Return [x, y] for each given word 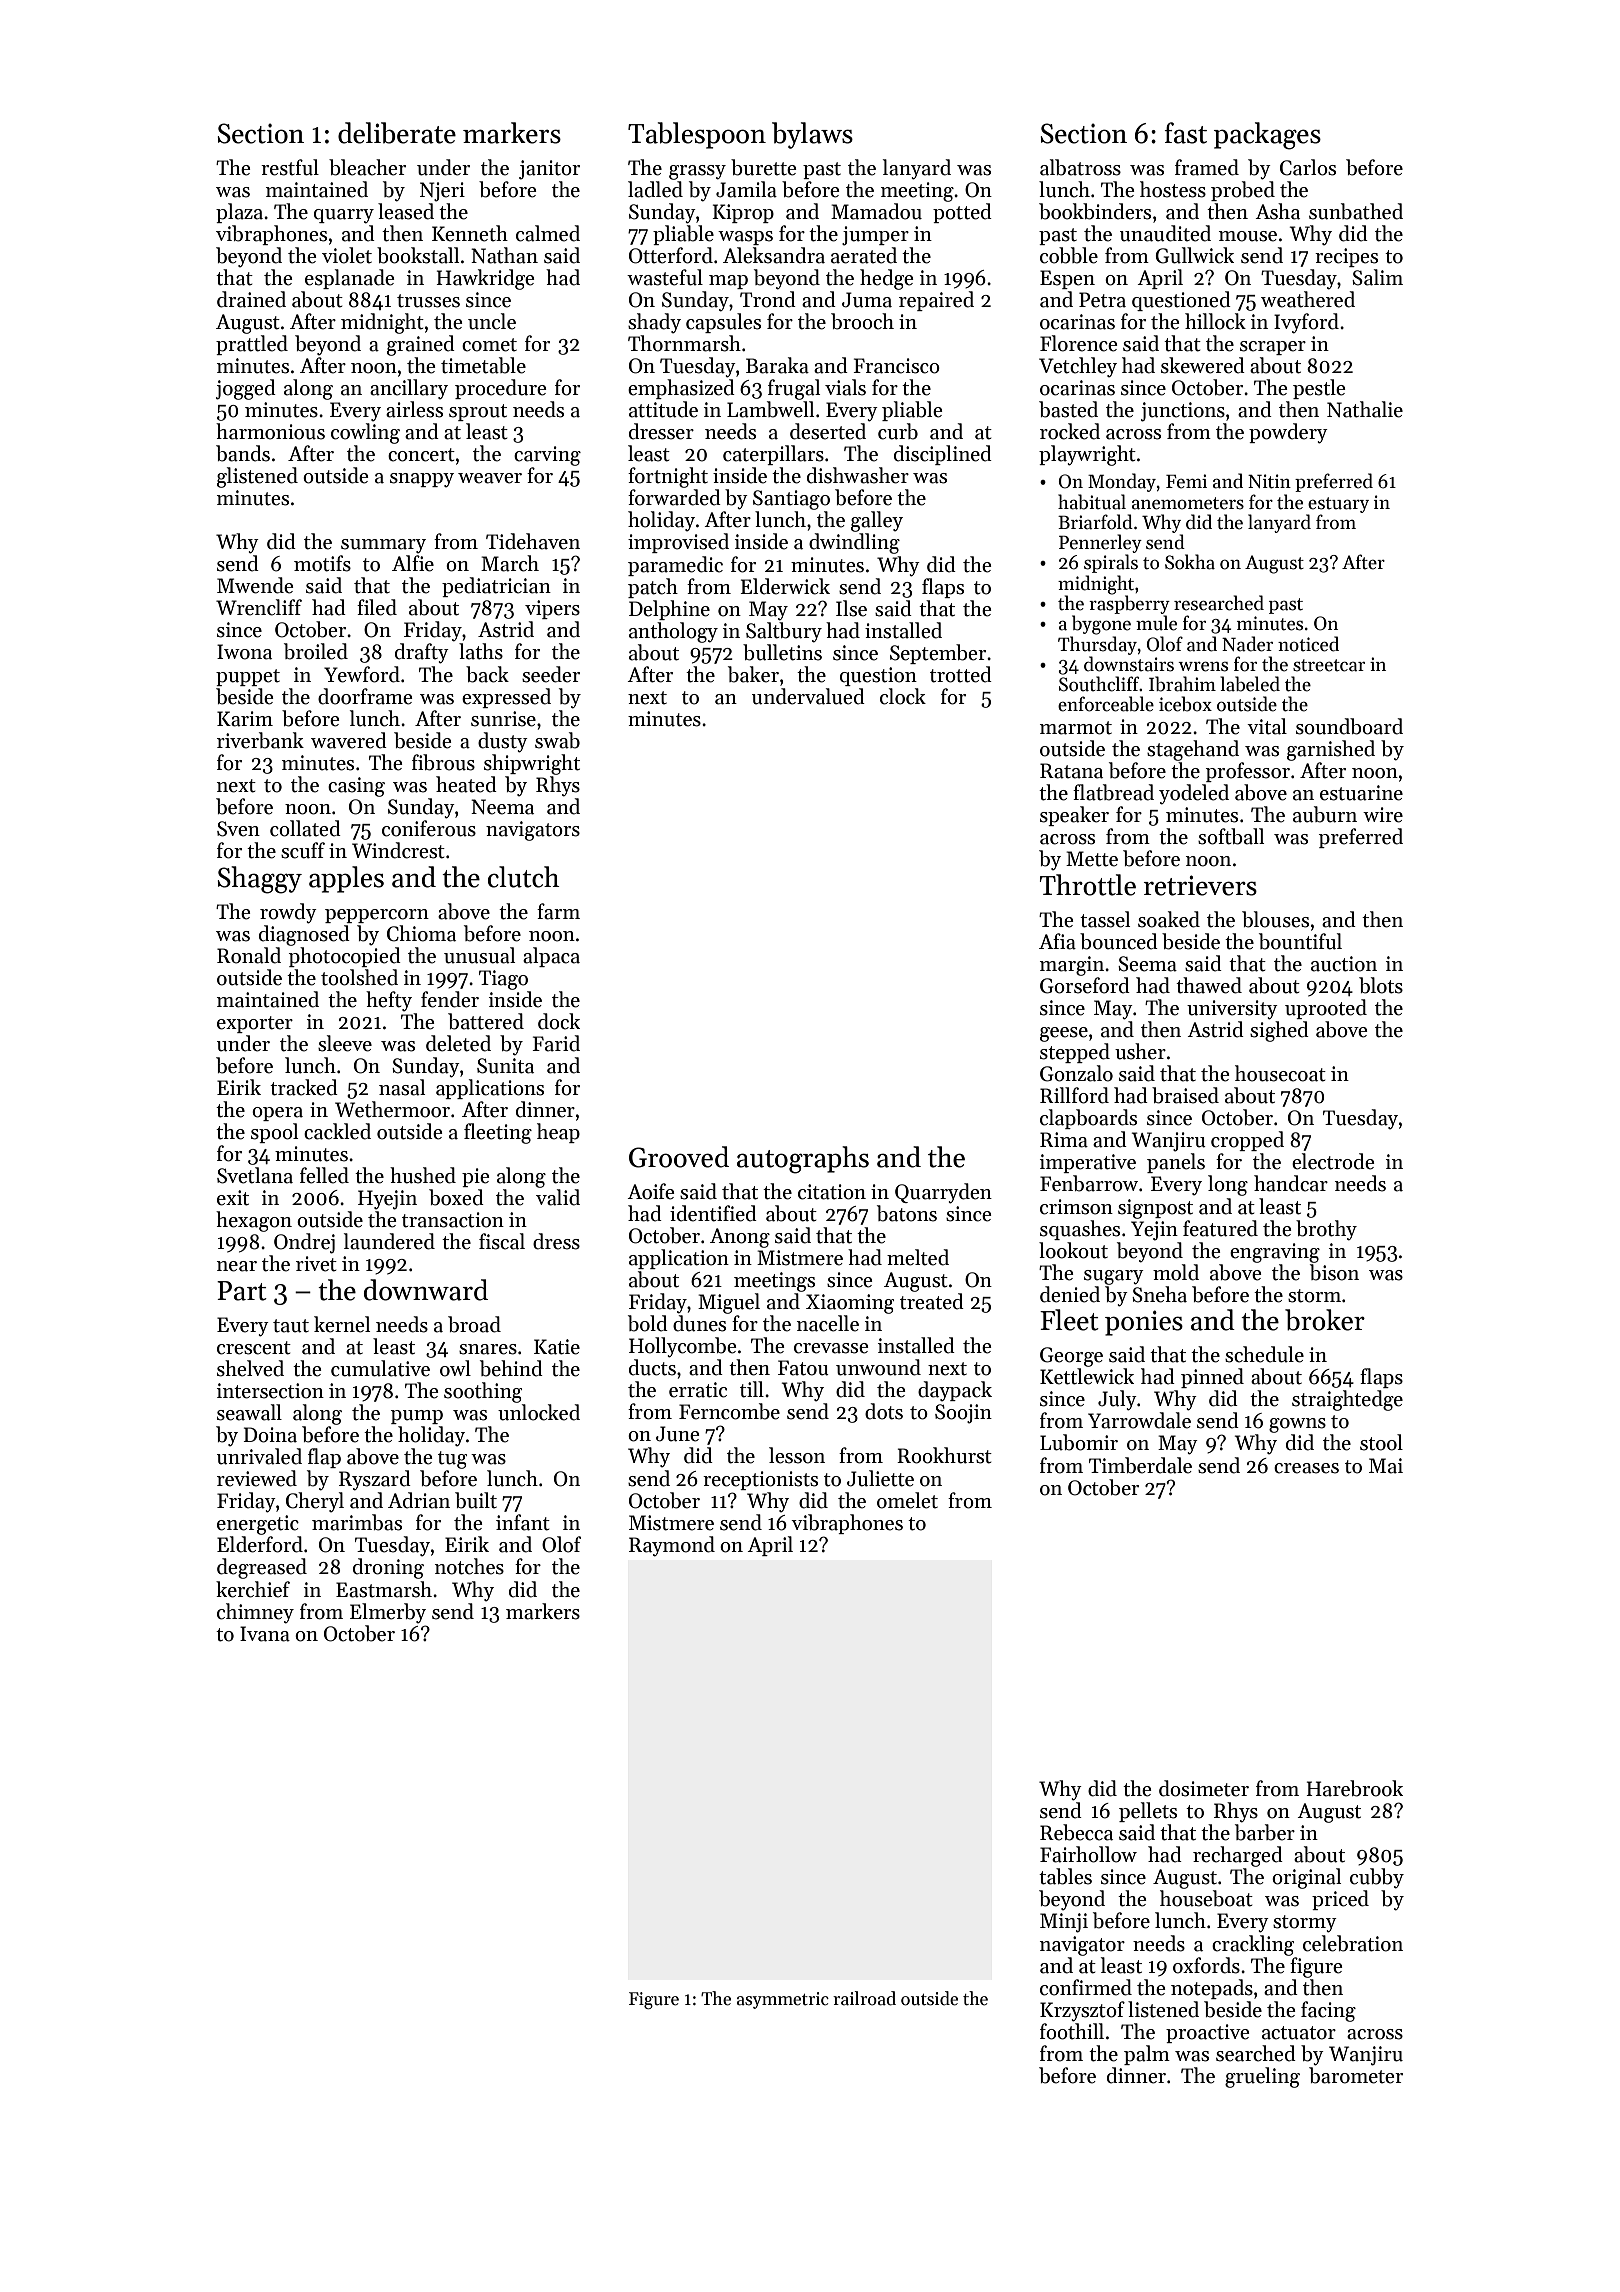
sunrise [503, 719]
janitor [549, 170]
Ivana [265, 1634]
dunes [699, 1323]
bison [1334, 1272]
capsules [723, 323]
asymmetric [783, 2000]
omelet [907, 1500]
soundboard [1349, 726]
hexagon [254, 1221]
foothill [1072, 2031]
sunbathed [1356, 211]
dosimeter [1204, 1788]
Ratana [1071, 771]
